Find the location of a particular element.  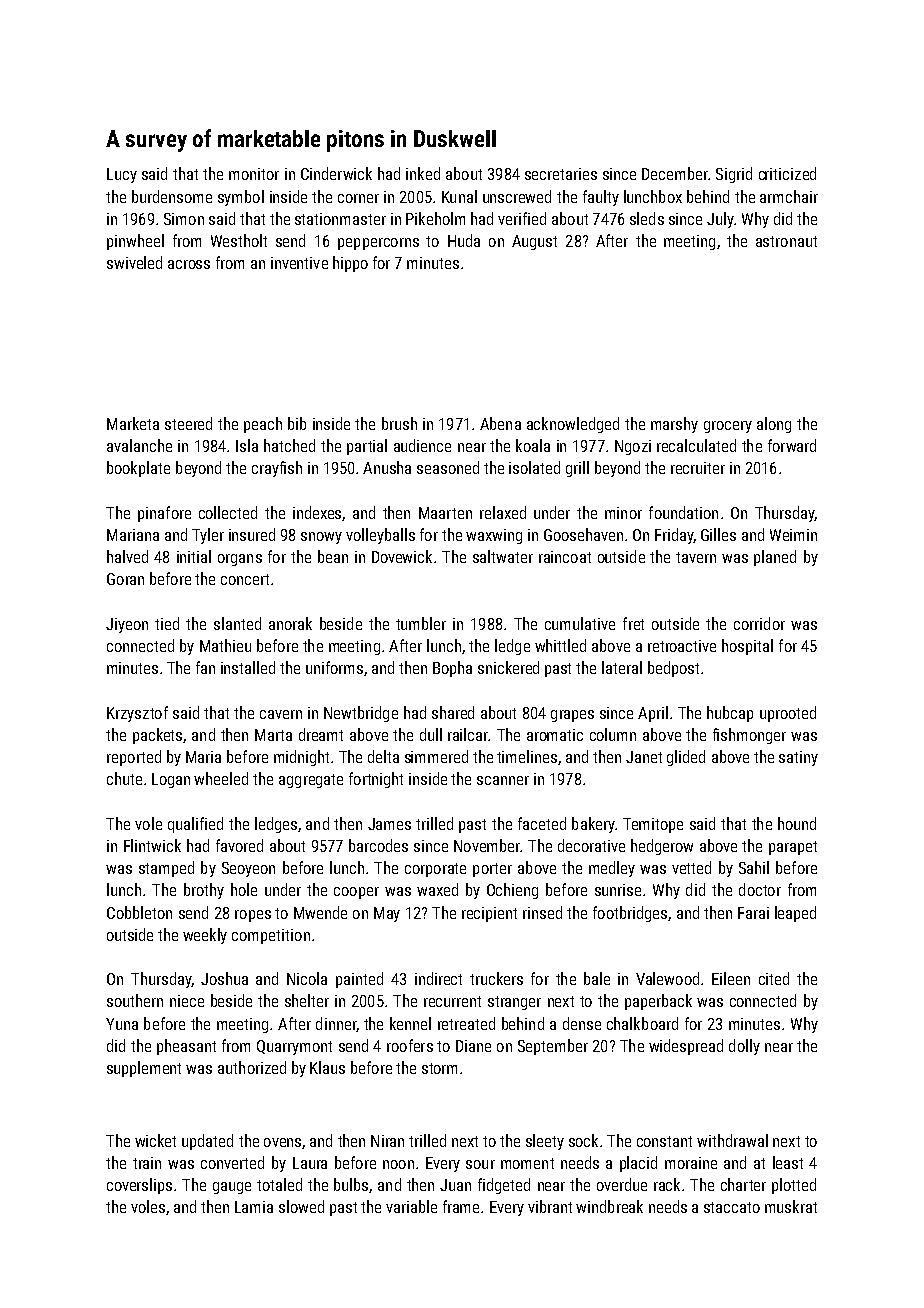

frame is located at coordinates (461, 1206).
